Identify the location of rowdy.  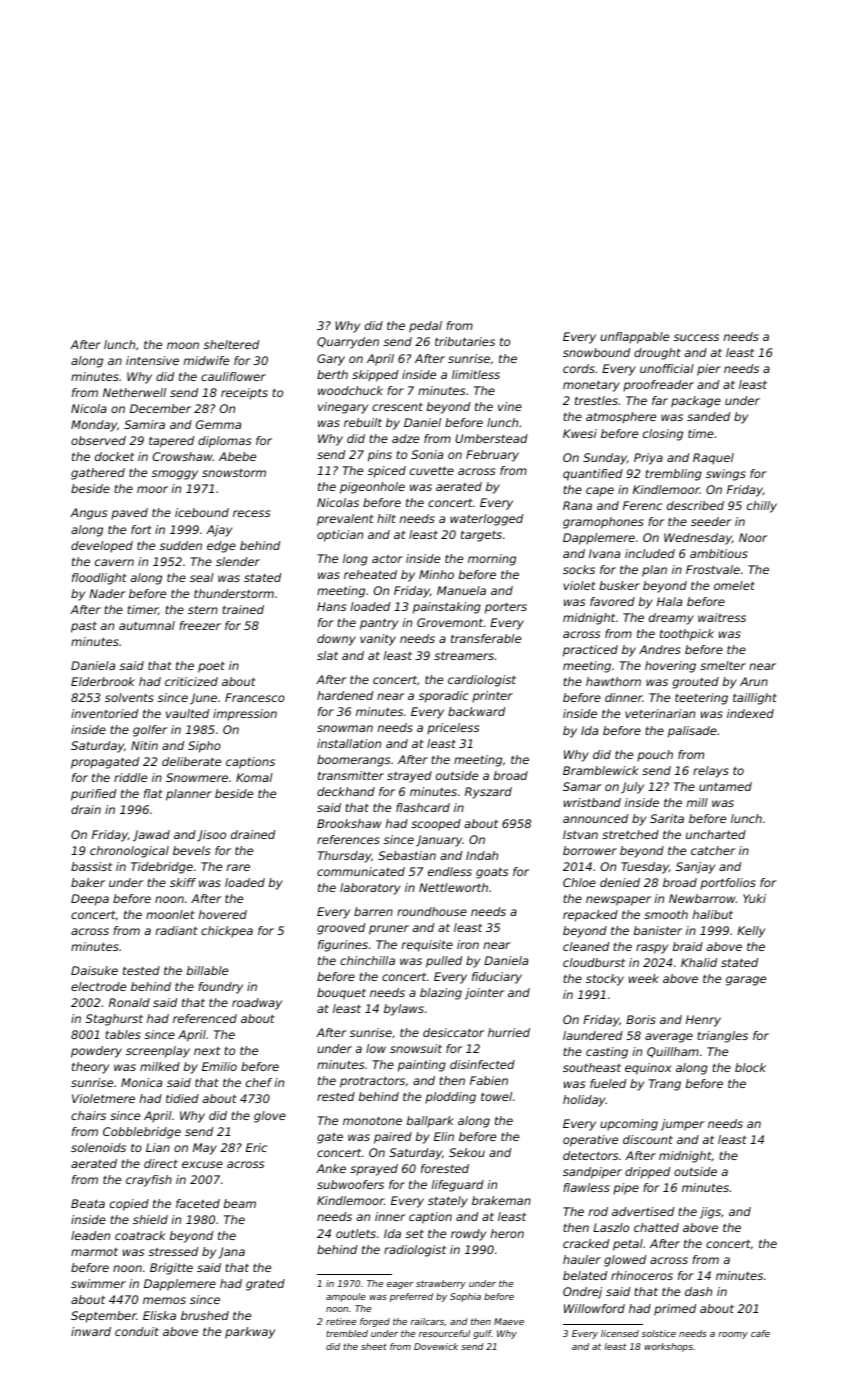
(468, 1235).
